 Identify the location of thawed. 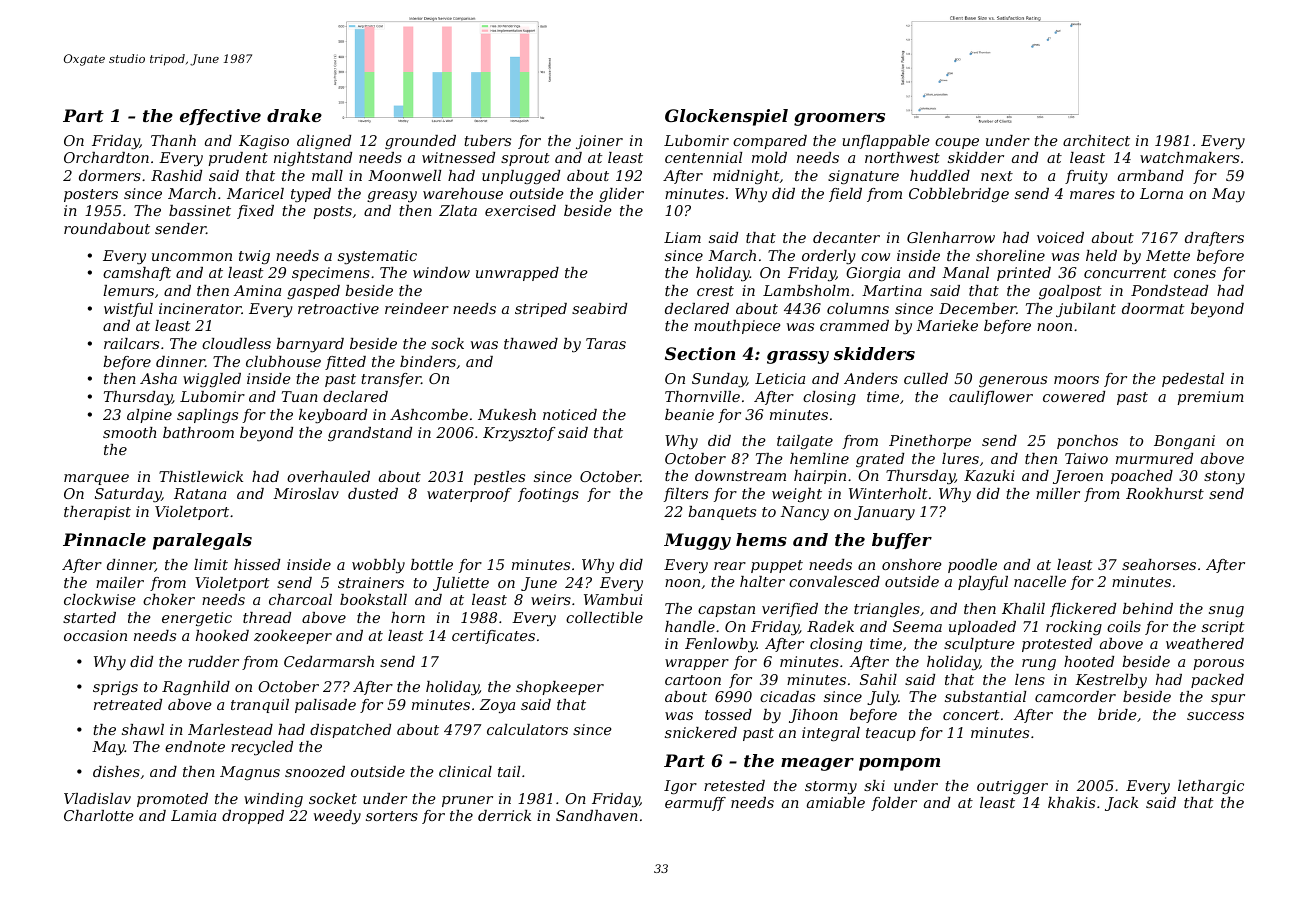
(531, 343).
